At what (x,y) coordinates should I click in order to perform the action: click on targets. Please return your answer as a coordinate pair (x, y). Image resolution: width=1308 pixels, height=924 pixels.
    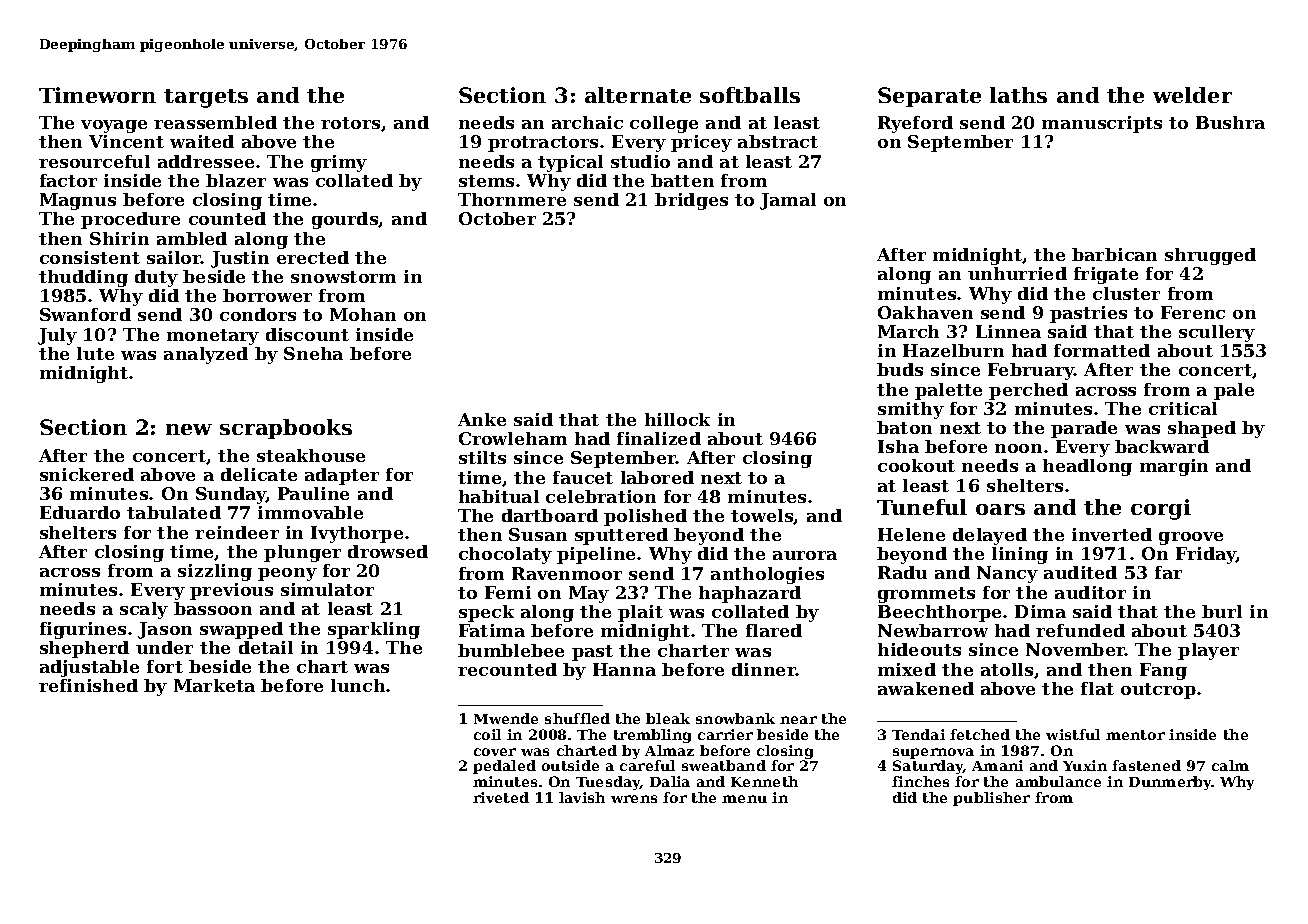
    Looking at the image, I should click on (206, 98).
